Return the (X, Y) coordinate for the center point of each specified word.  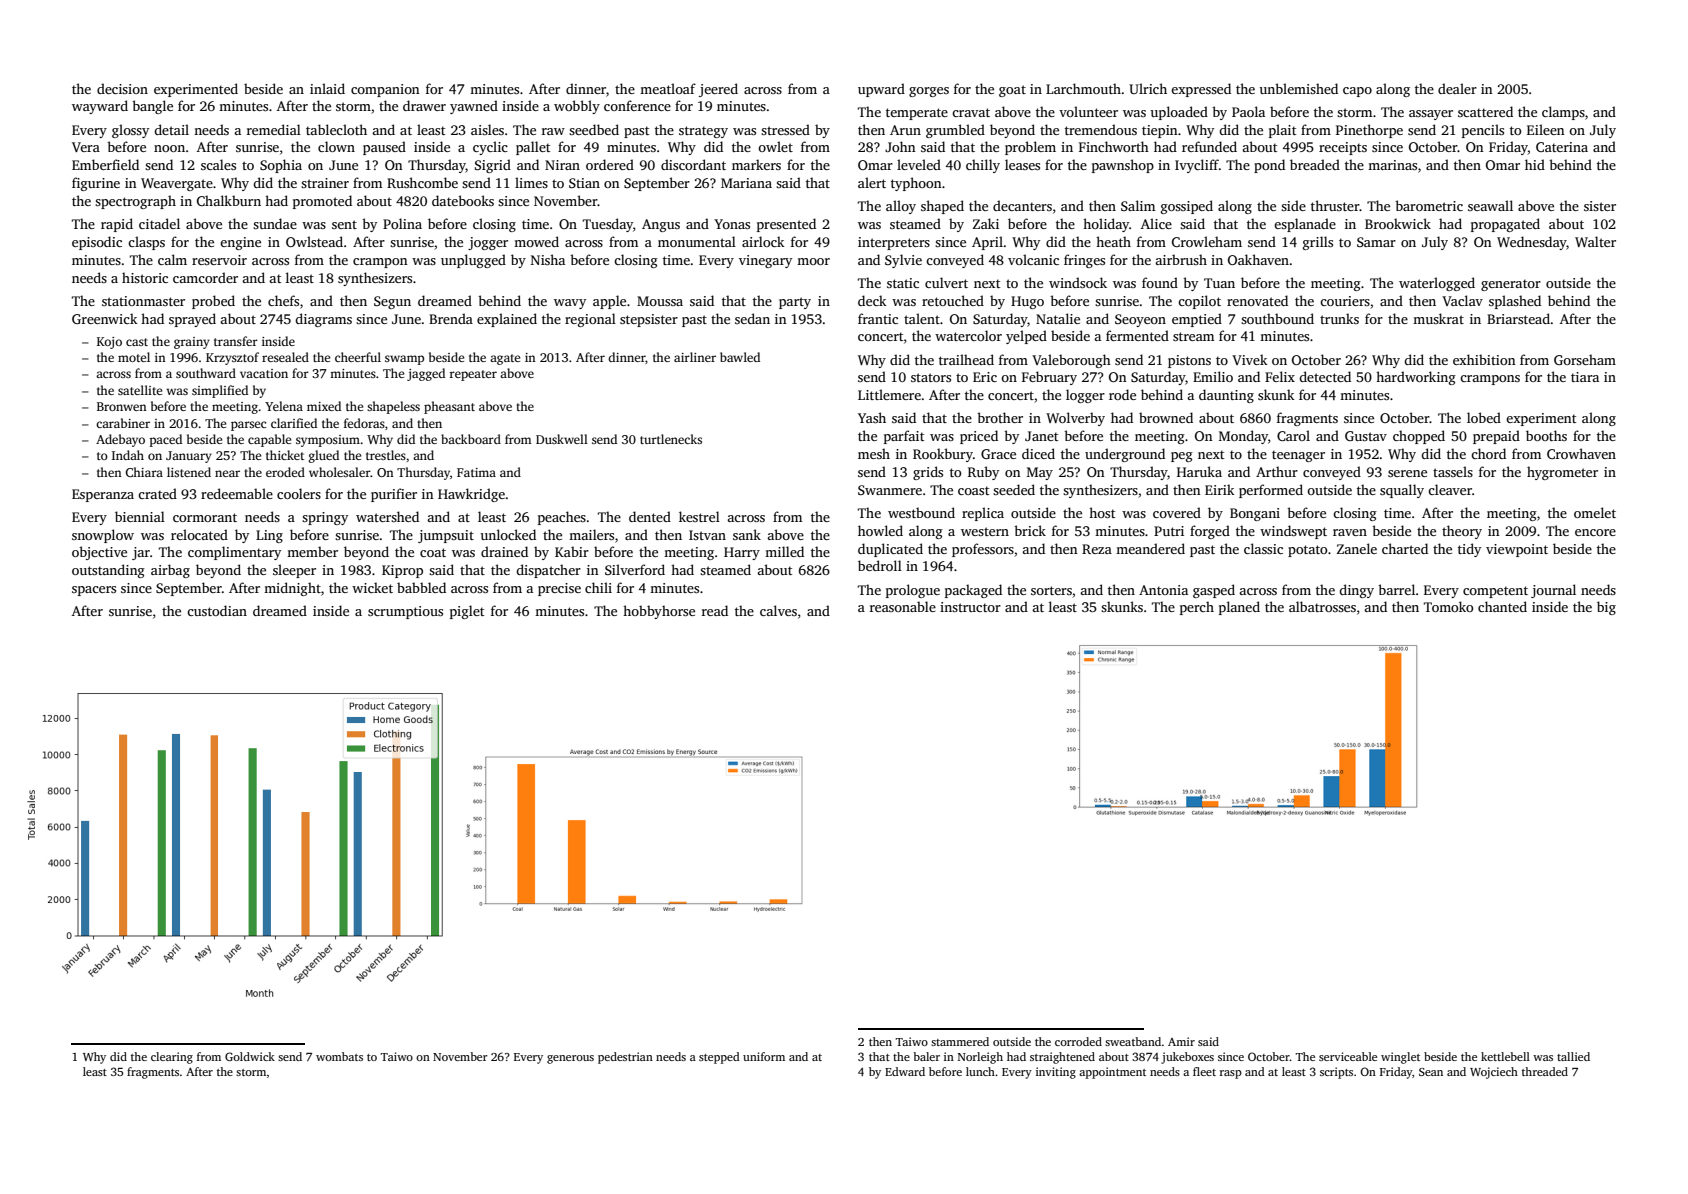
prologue (913, 591)
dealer (1457, 88)
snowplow (103, 536)
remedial (274, 129)
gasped (1214, 591)
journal (1553, 591)
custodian (217, 610)
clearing (172, 1058)
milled (784, 551)
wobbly (577, 107)
